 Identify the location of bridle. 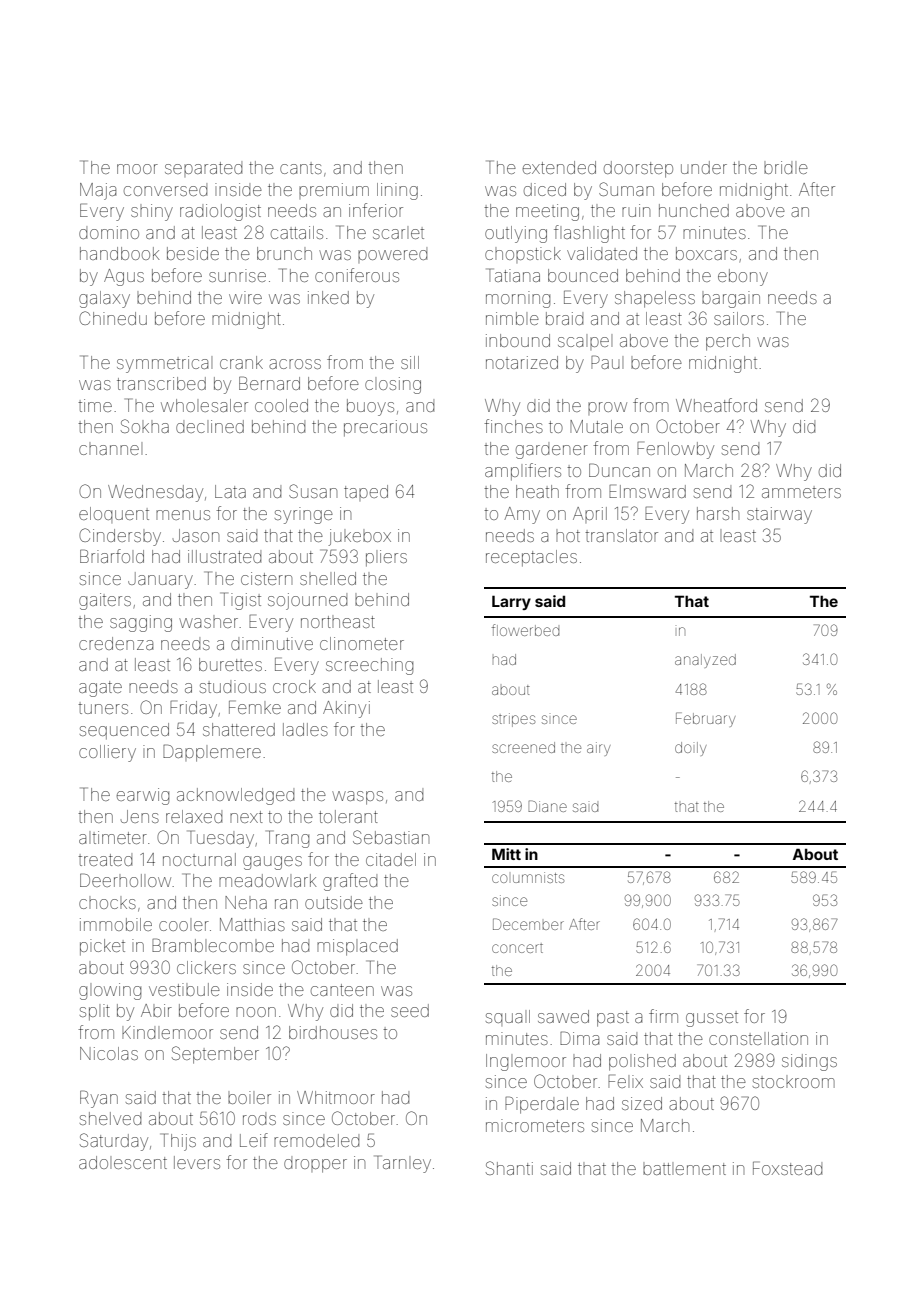
(786, 167).
